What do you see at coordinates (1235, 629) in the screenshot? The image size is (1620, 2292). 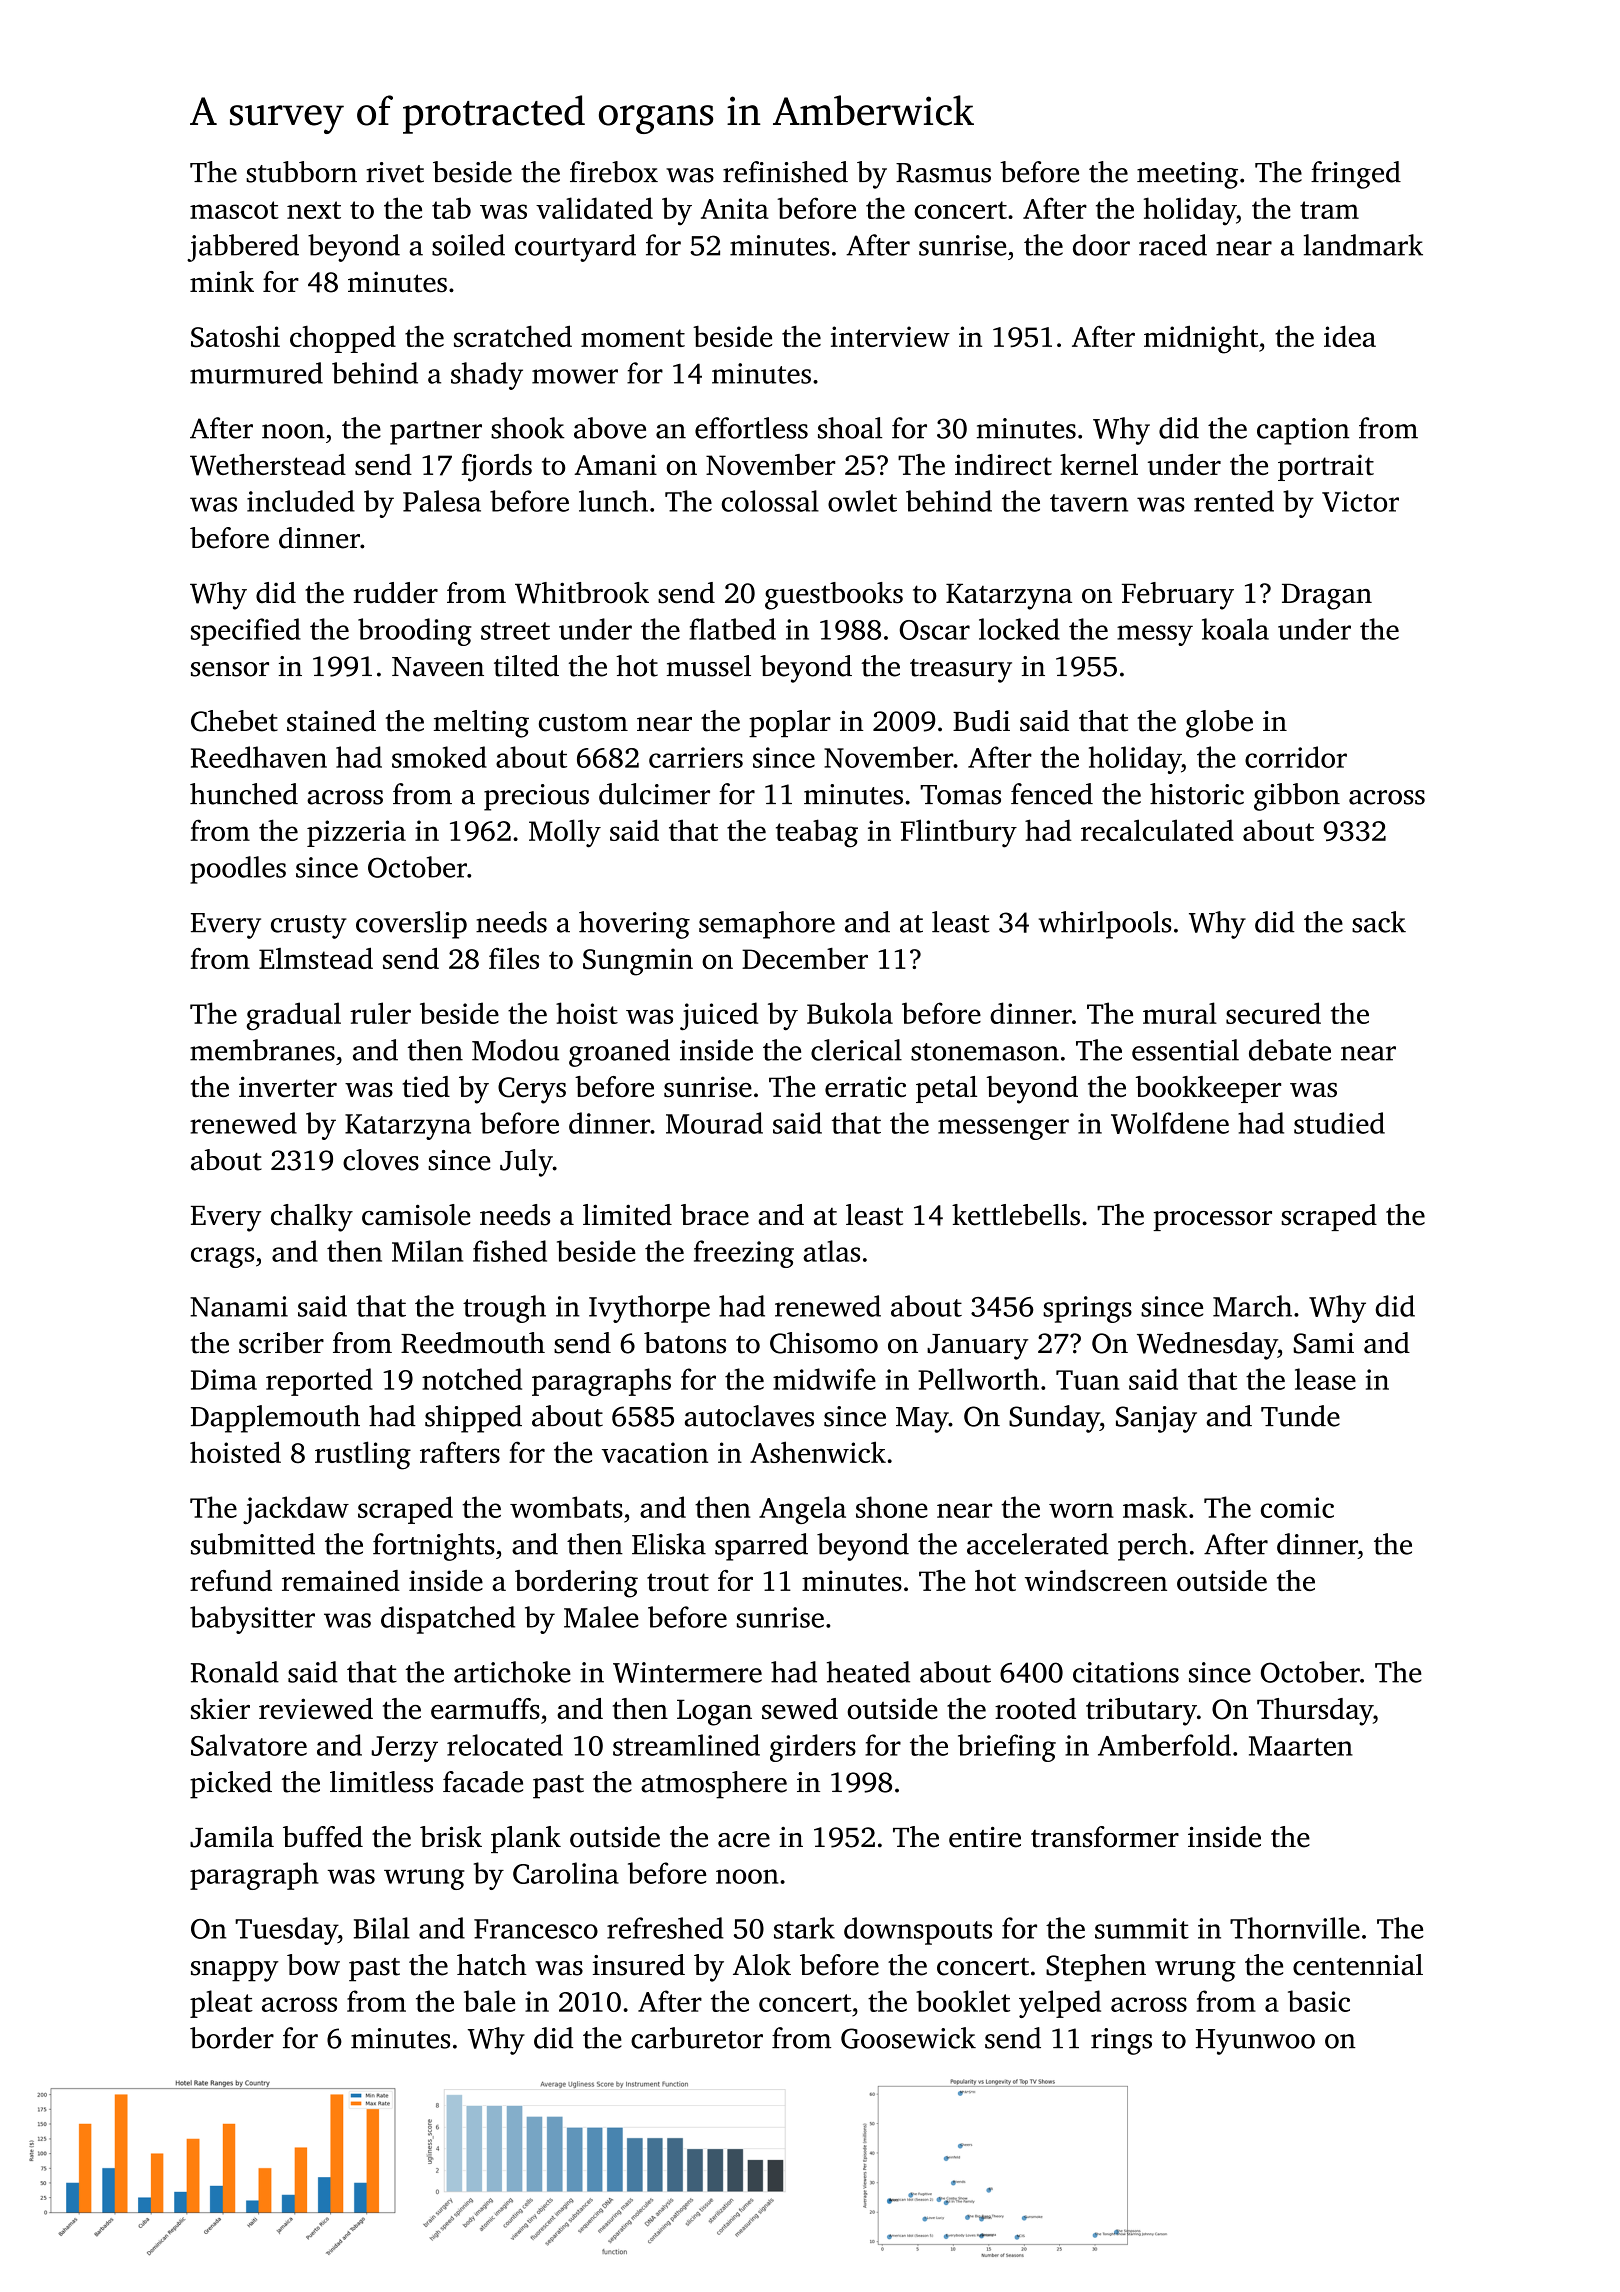 I see `koala` at bounding box center [1235, 629].
